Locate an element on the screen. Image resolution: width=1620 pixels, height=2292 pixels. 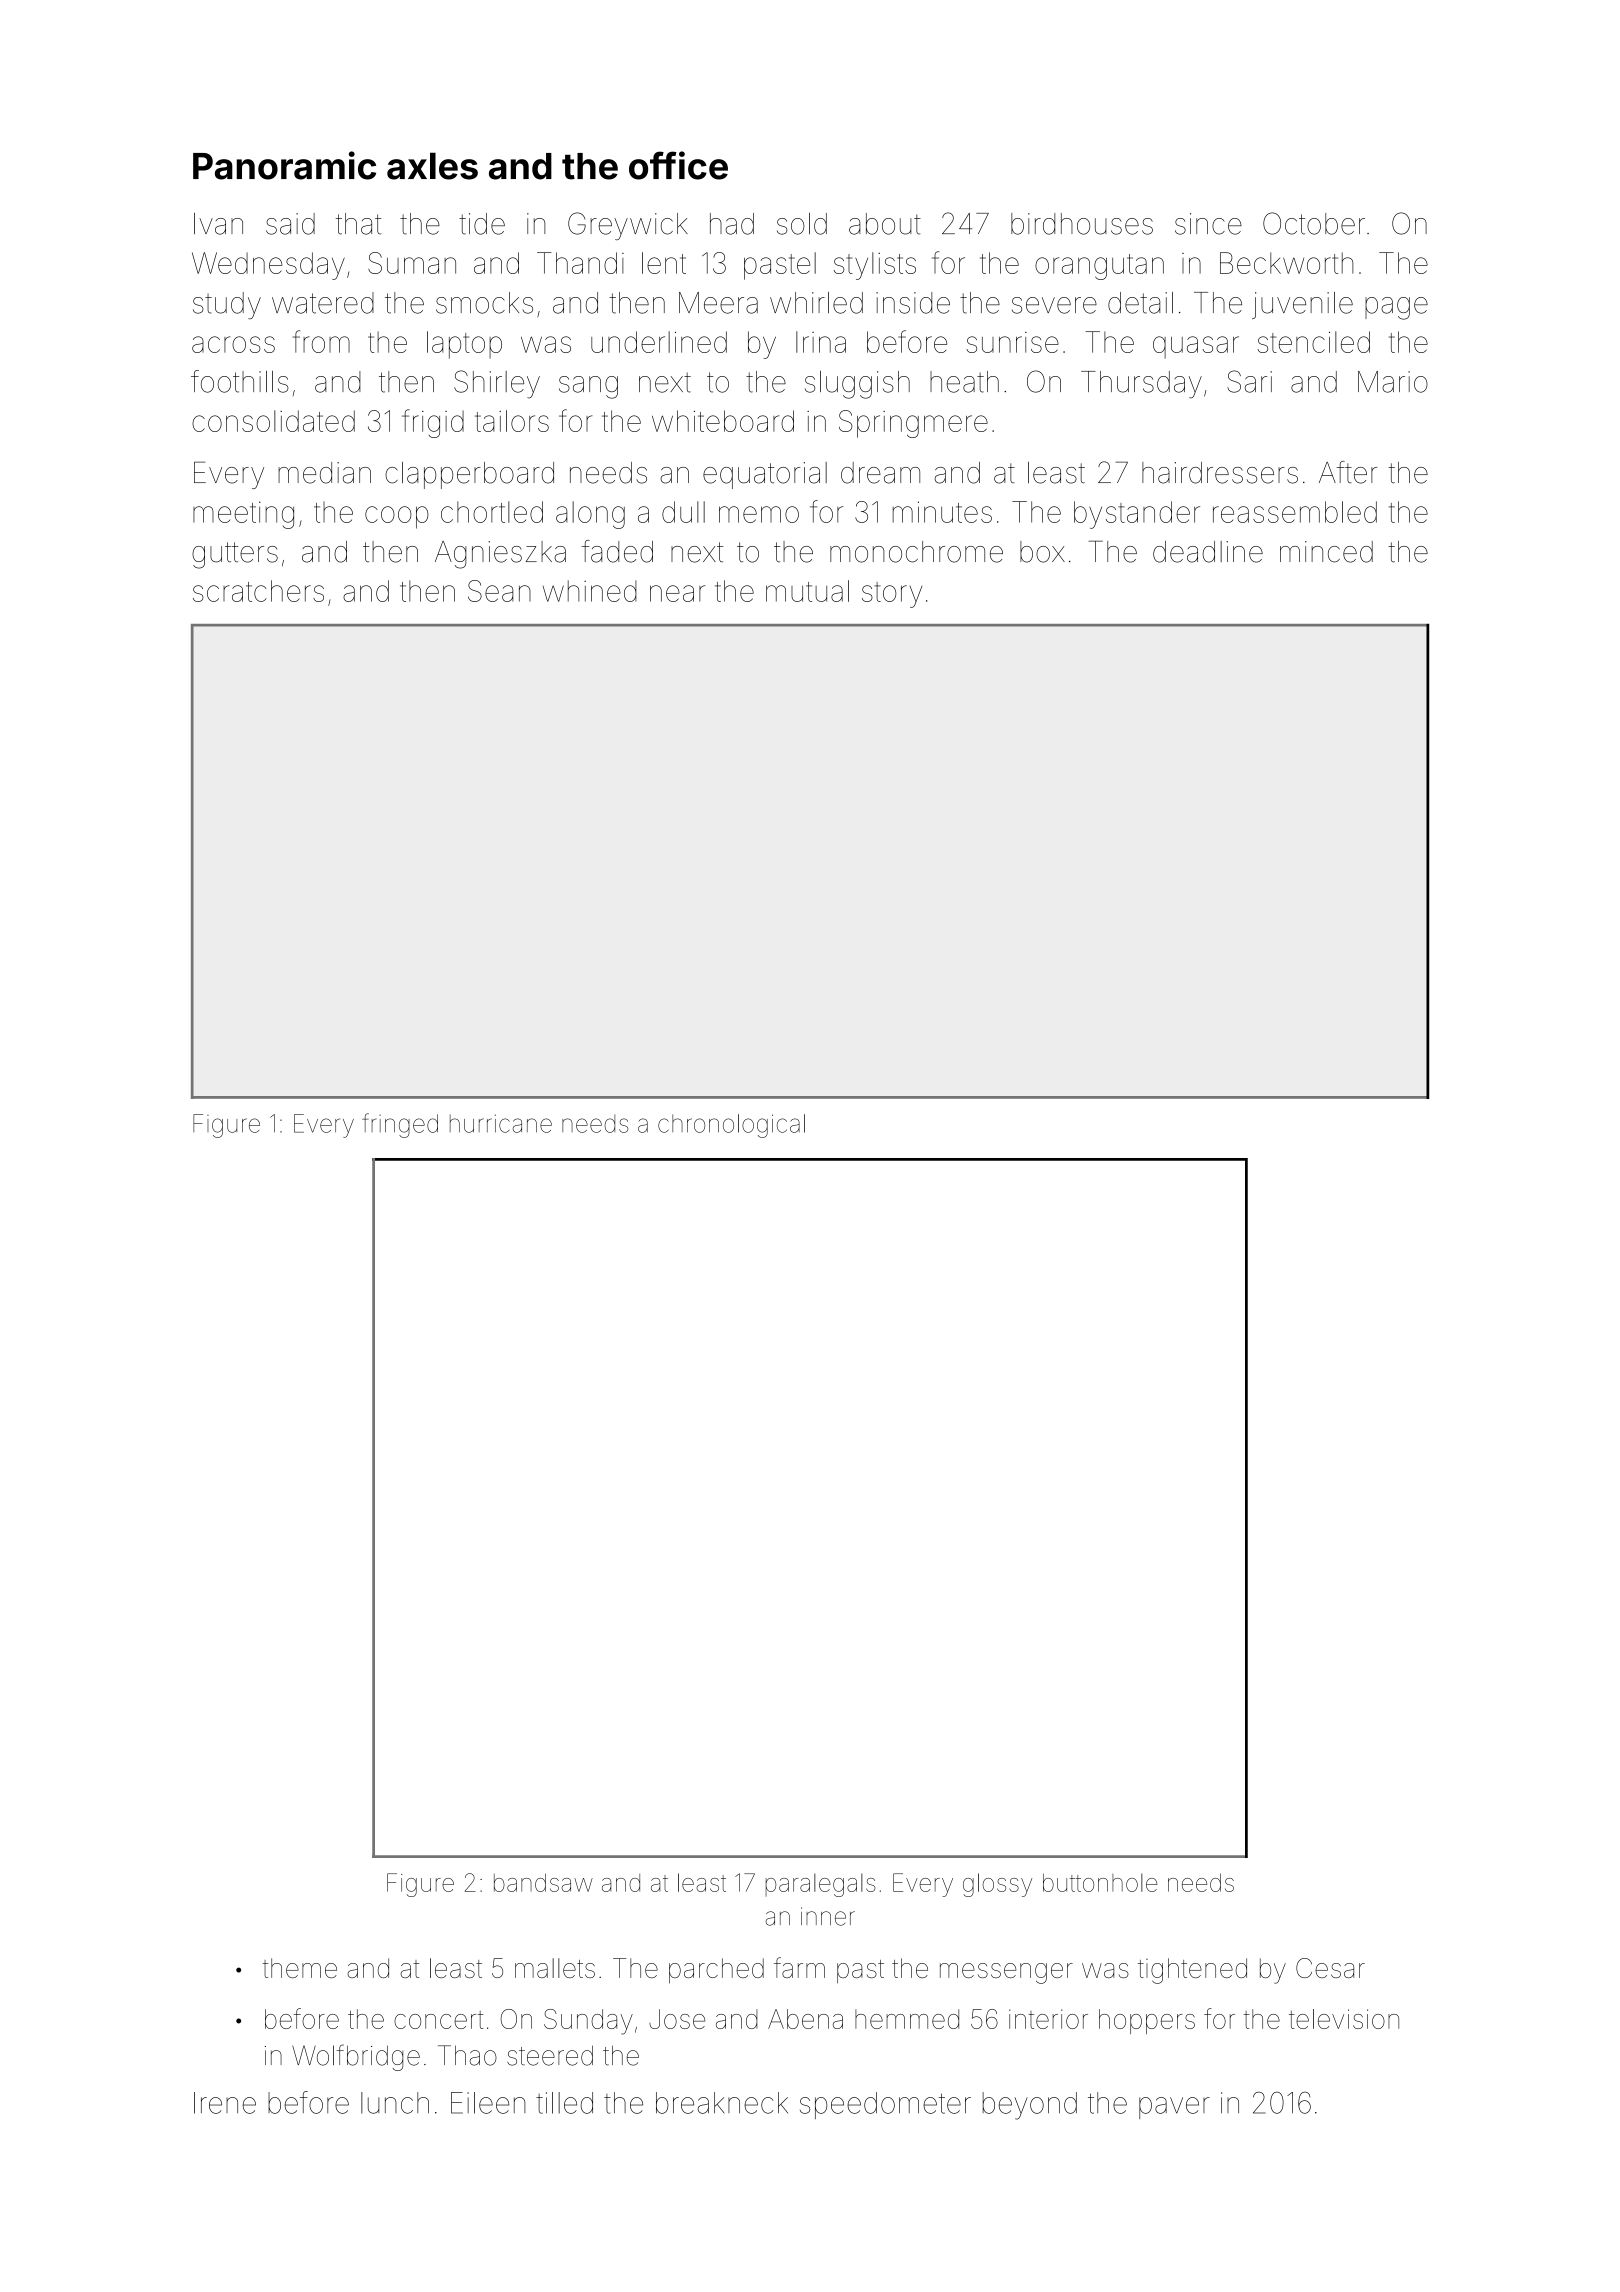
lent is located at coordinates (664, 263).
